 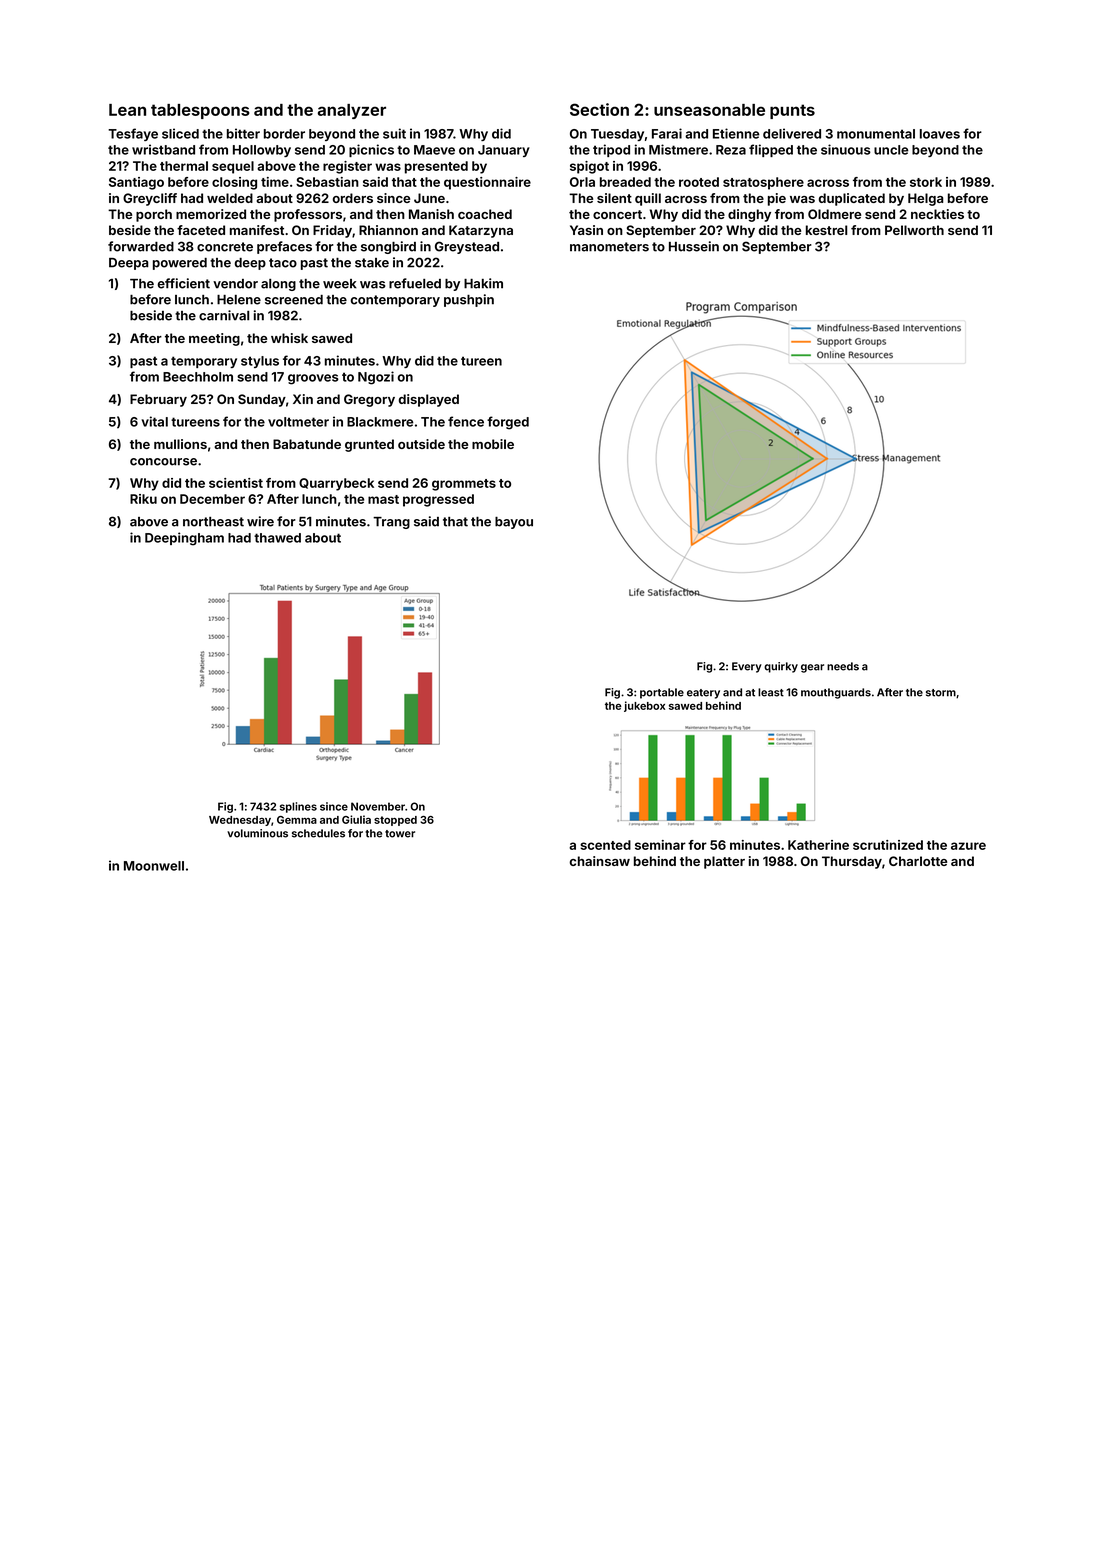 I want to click on scented, so click(x=605, y=845).
